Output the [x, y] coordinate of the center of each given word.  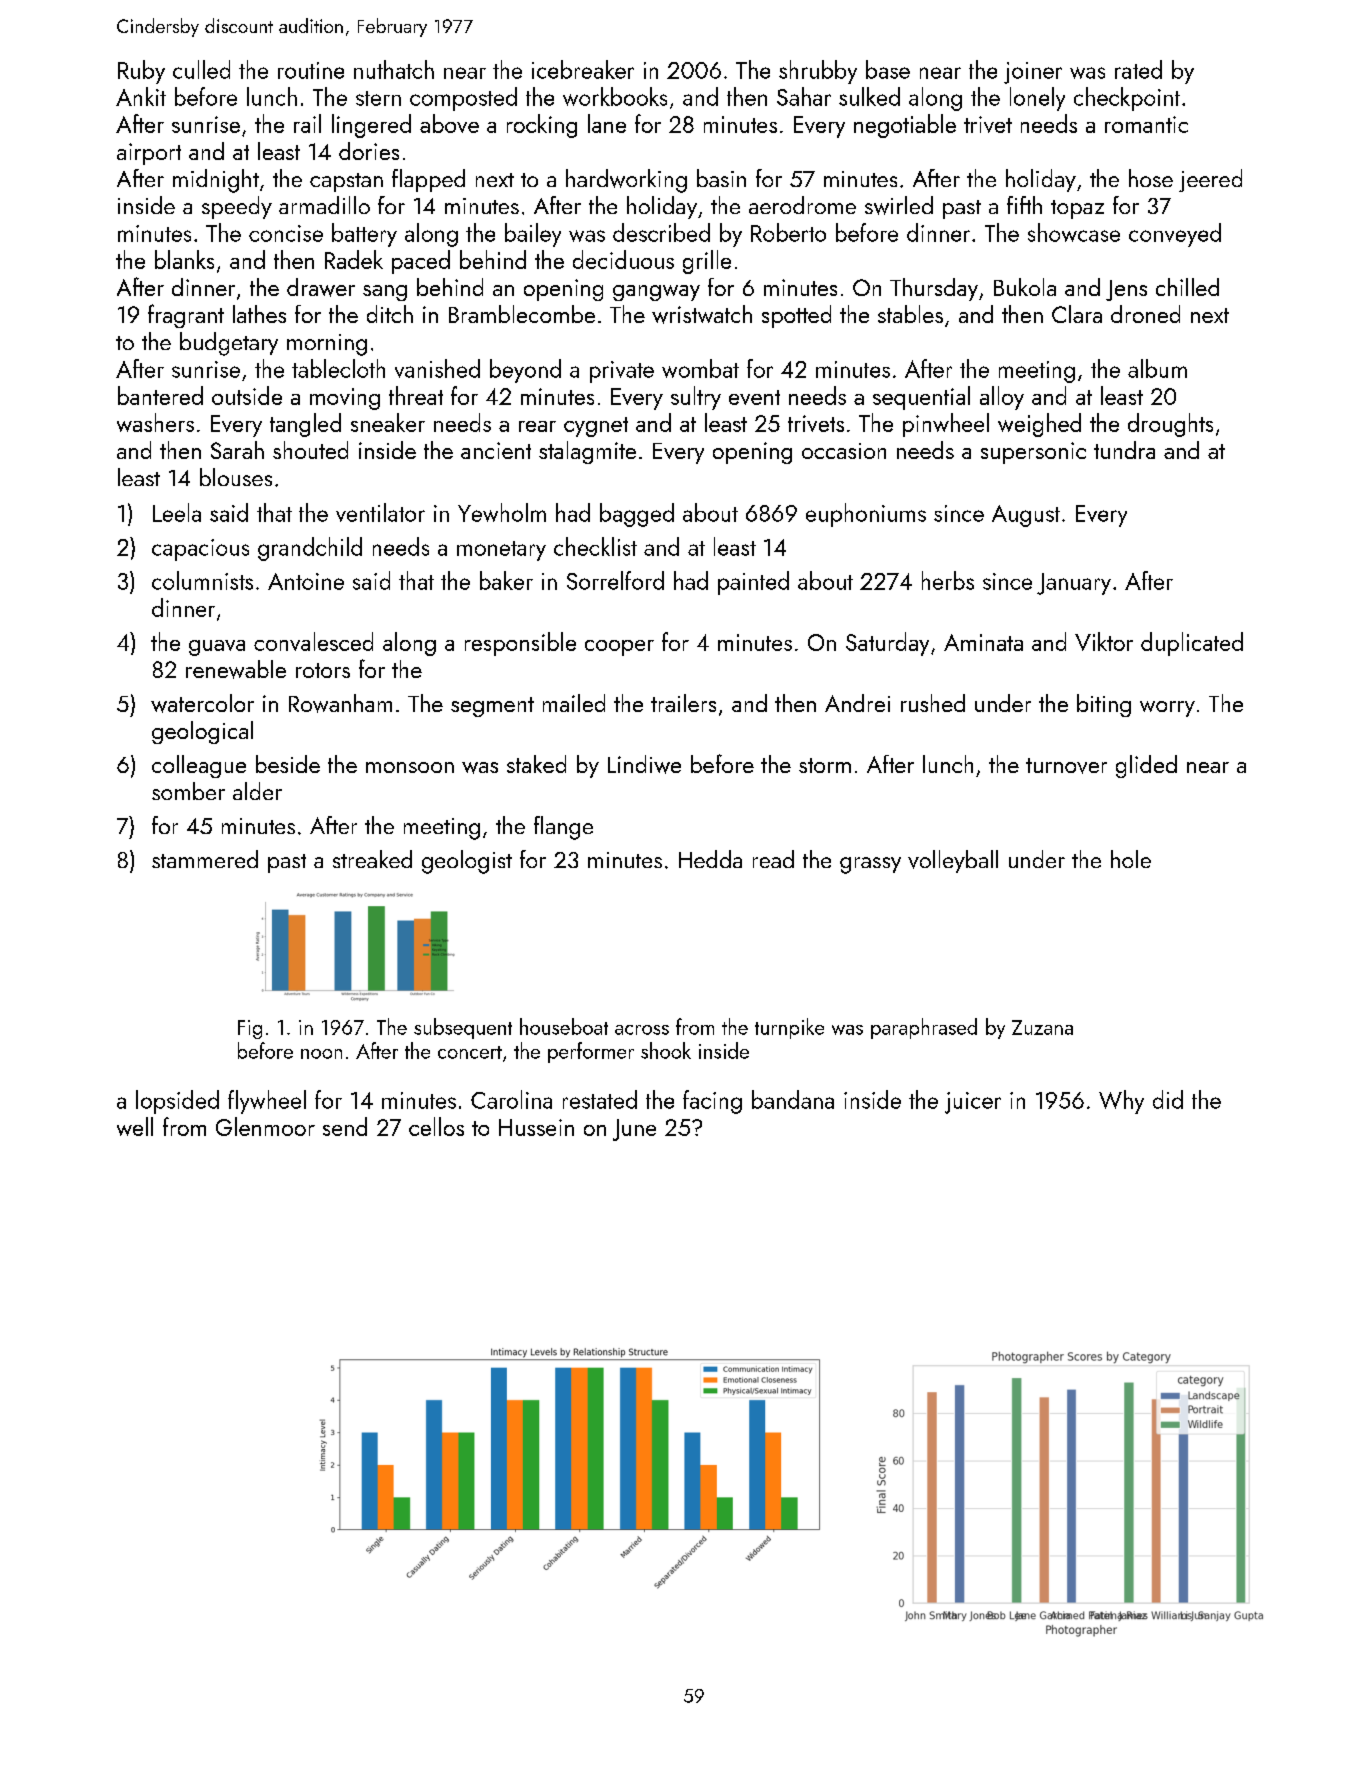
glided [1146, 766]
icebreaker [583, 69]
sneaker [388, 422]
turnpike [789, 1028]
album [1157, 368]
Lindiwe [644, 764]
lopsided [177, 1102]
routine [311, 70]
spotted [796, 316]
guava [217, 648]
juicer [973, 1103]
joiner [1033, 73]
